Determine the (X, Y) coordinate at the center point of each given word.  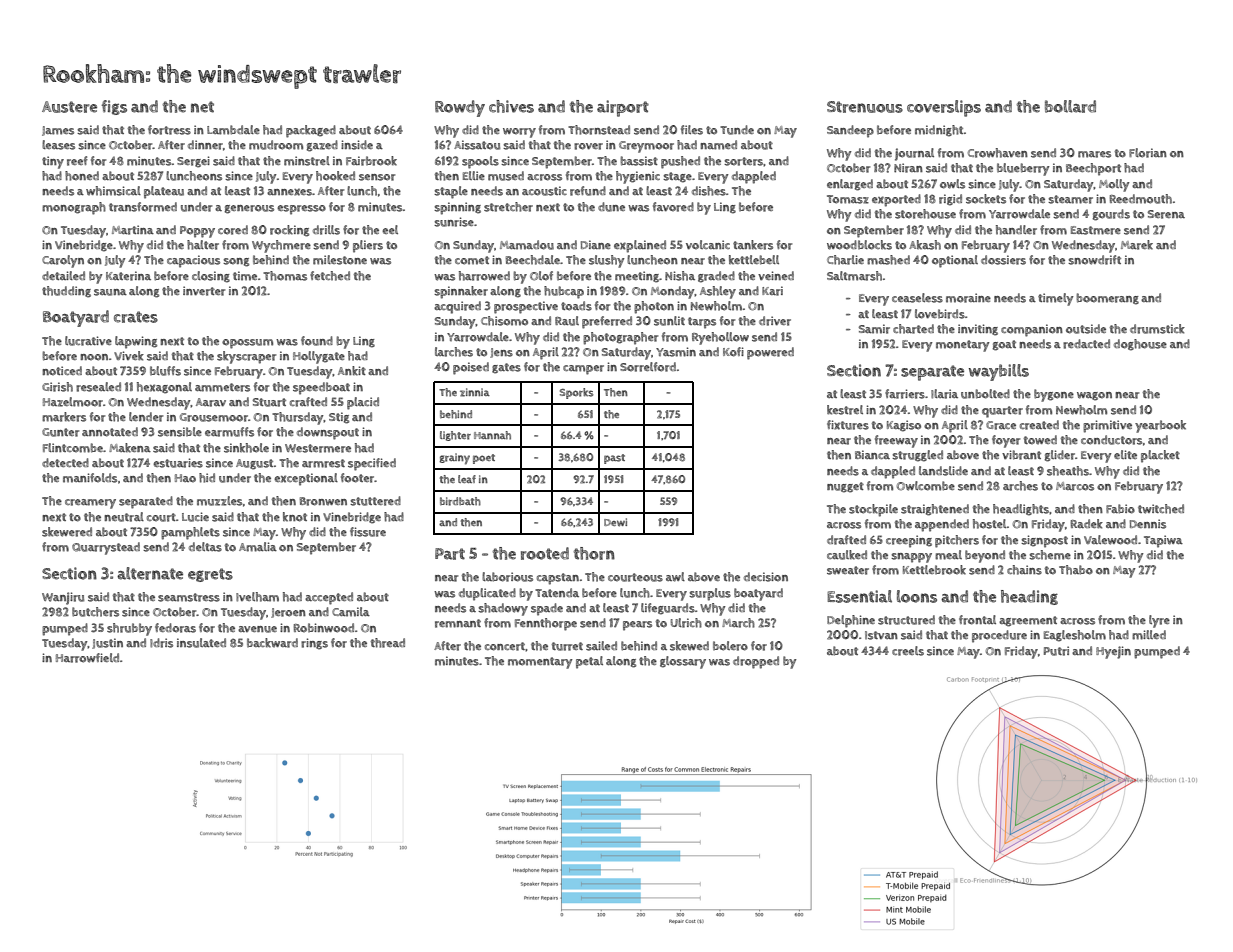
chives (511, 106)
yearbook (1160, 426)
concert (505, 646)
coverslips (944, 108)
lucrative (88, 341)
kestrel (845, 410)
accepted (329, 598)
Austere (69, 107)
